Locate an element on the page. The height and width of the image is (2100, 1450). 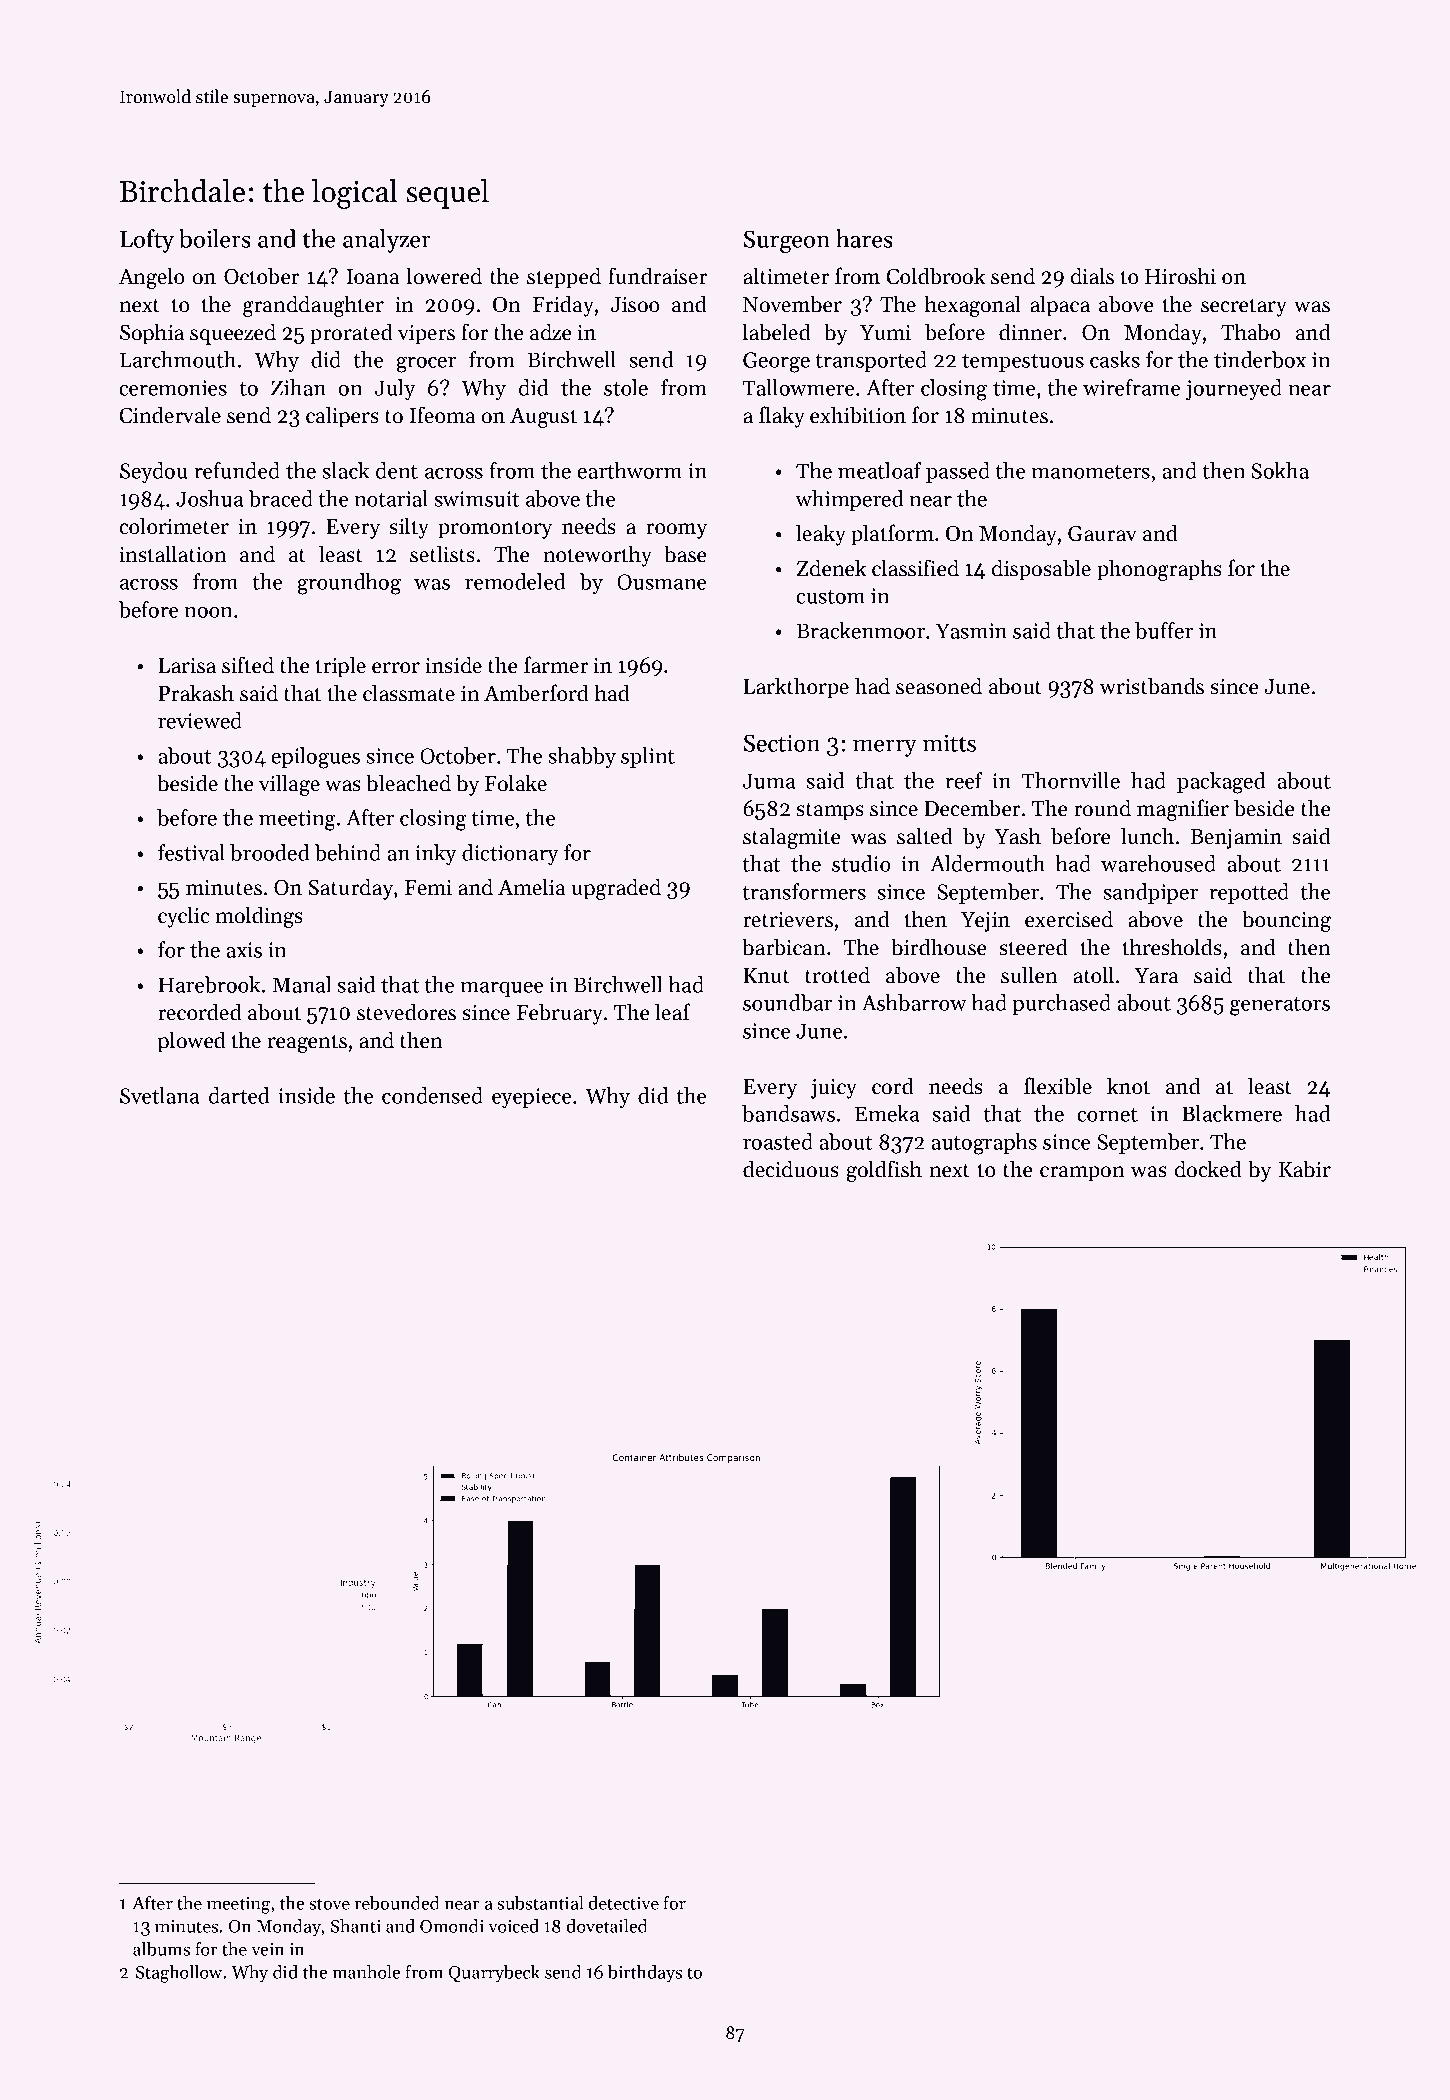
Svetlana is located at coordinates (159, 1095).
